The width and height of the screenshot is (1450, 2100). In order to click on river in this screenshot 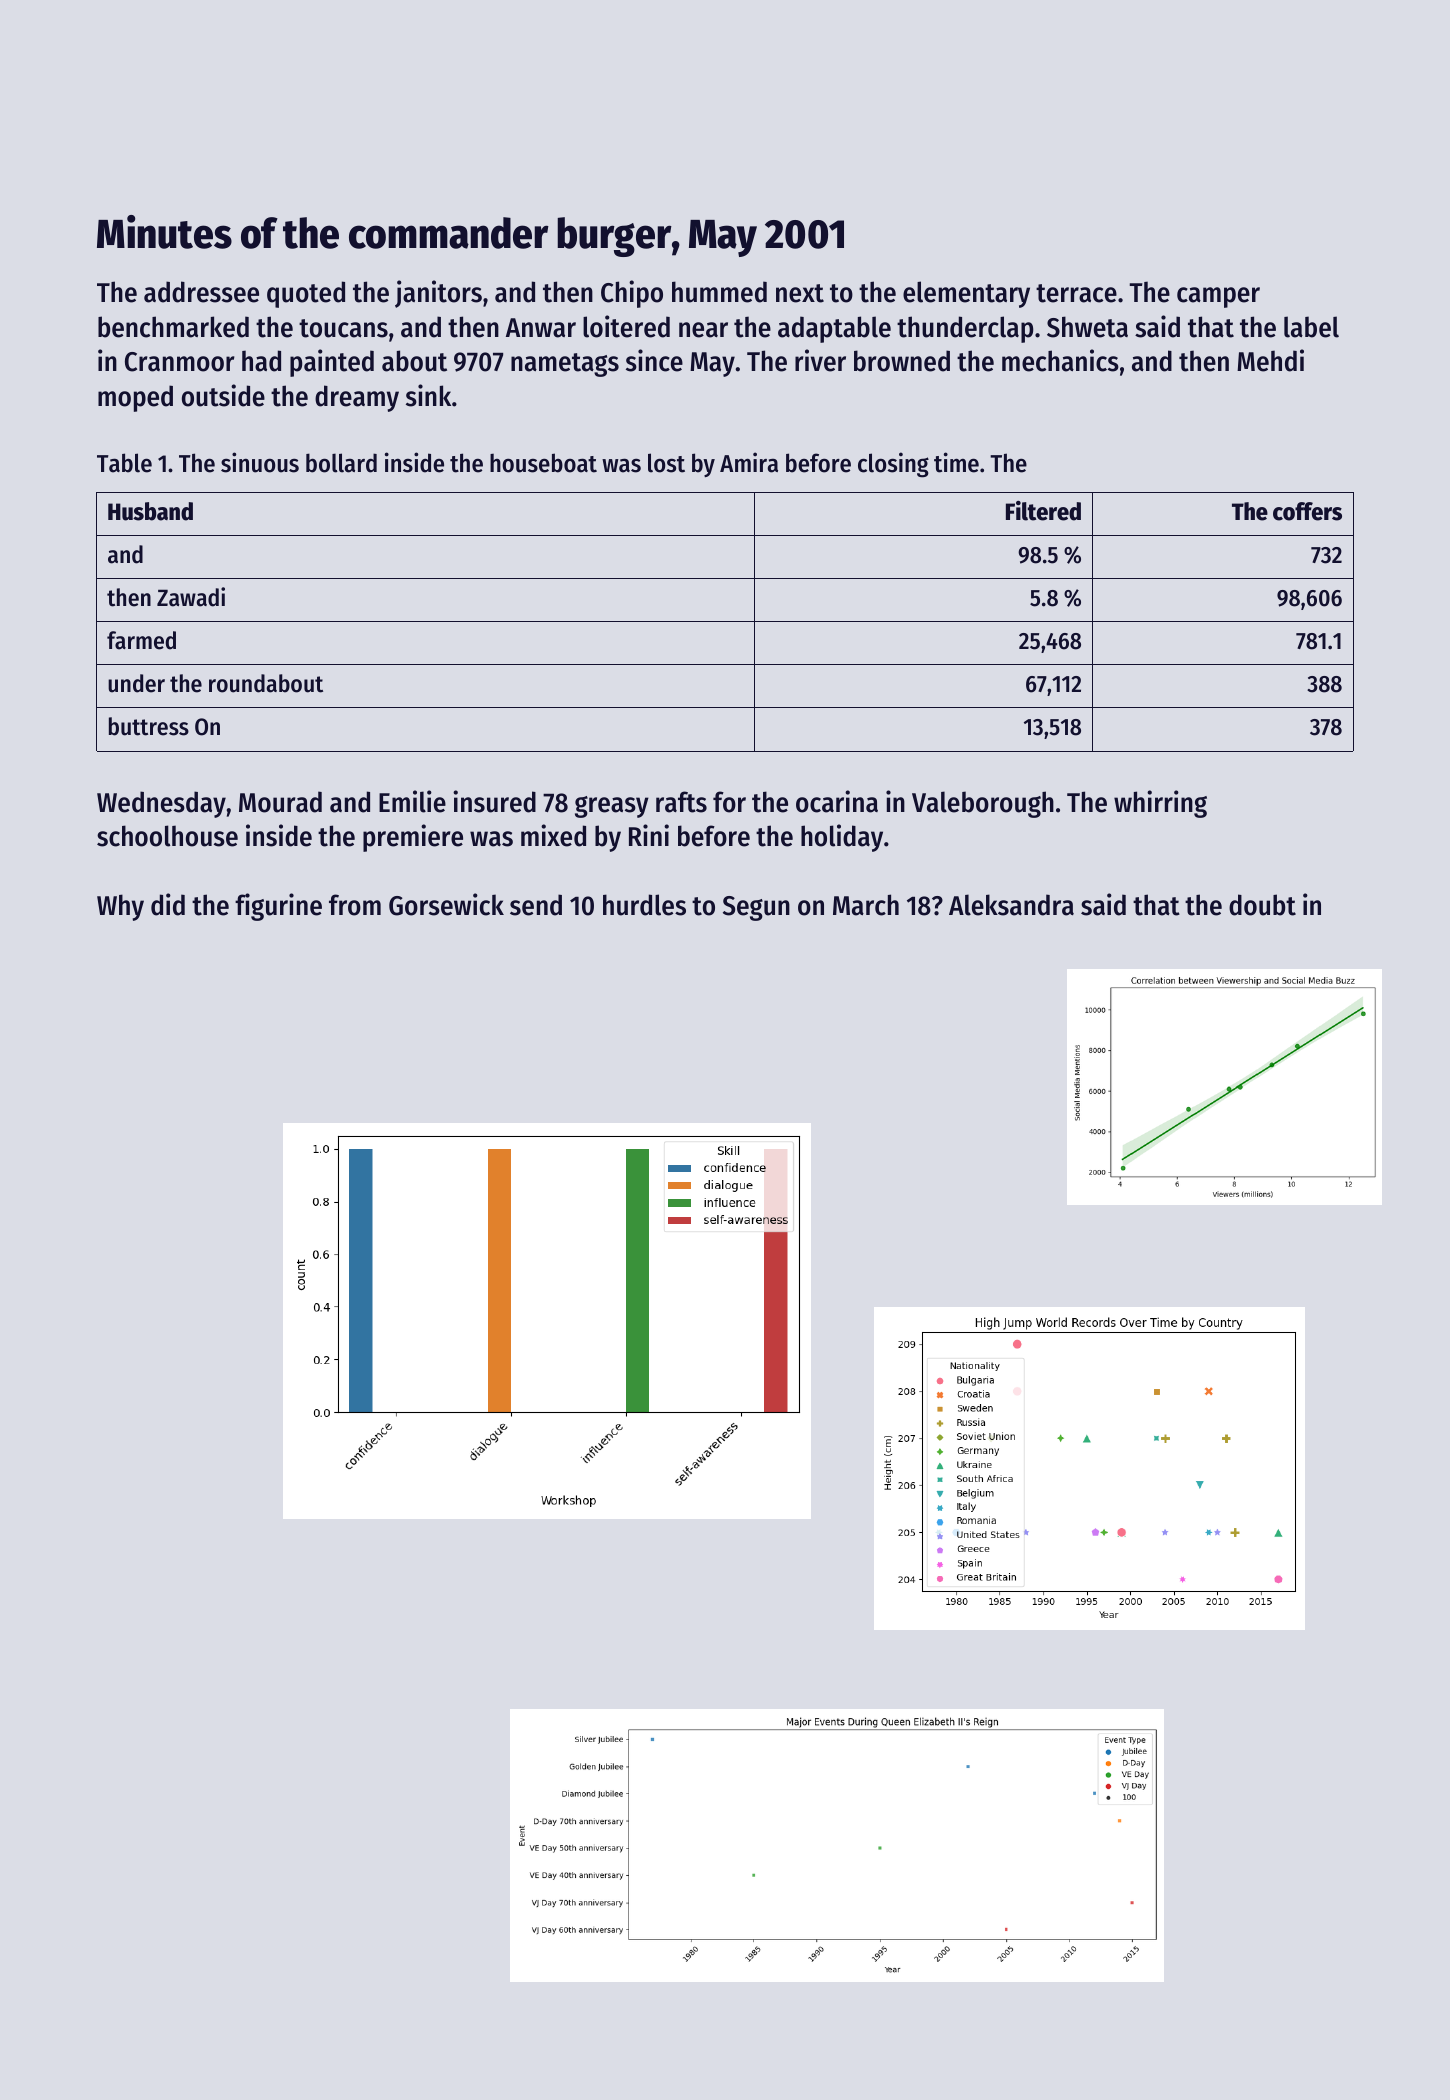, I will do `click(820, 360)`.
